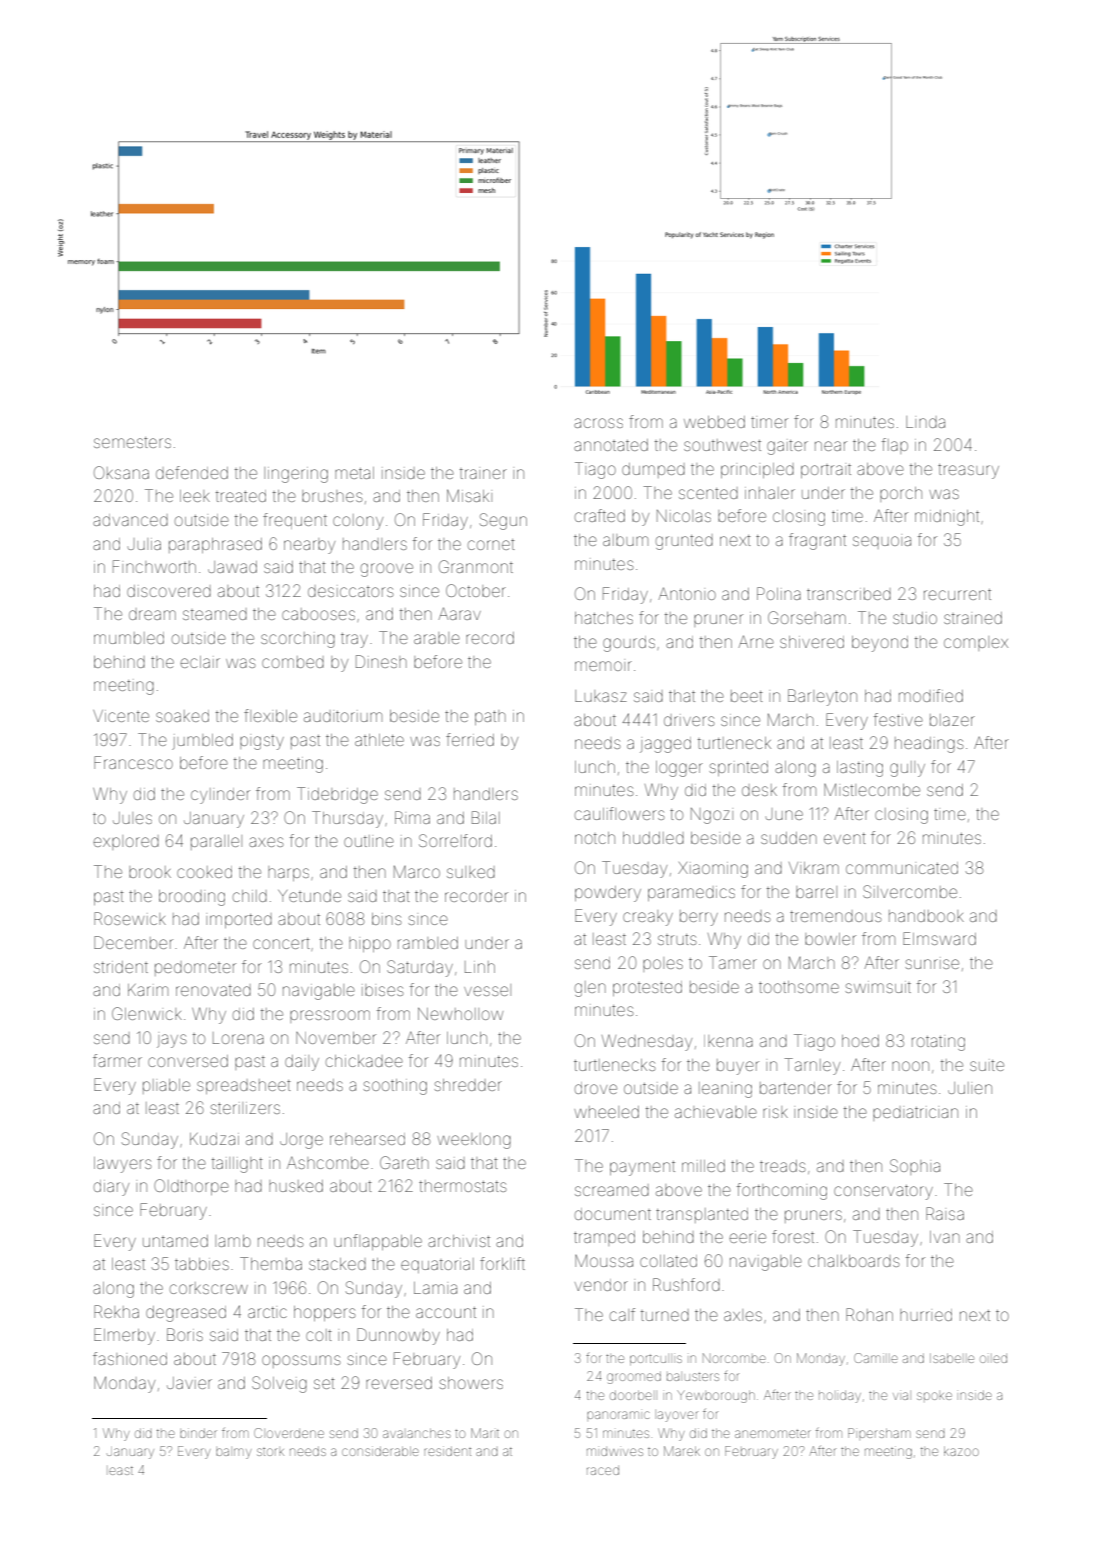 The height and width of the document is (1559, 1103). What do you see at coordinates (301, 1141) in the document?
I see `Jorge` at bounding box center [301, 1141].
